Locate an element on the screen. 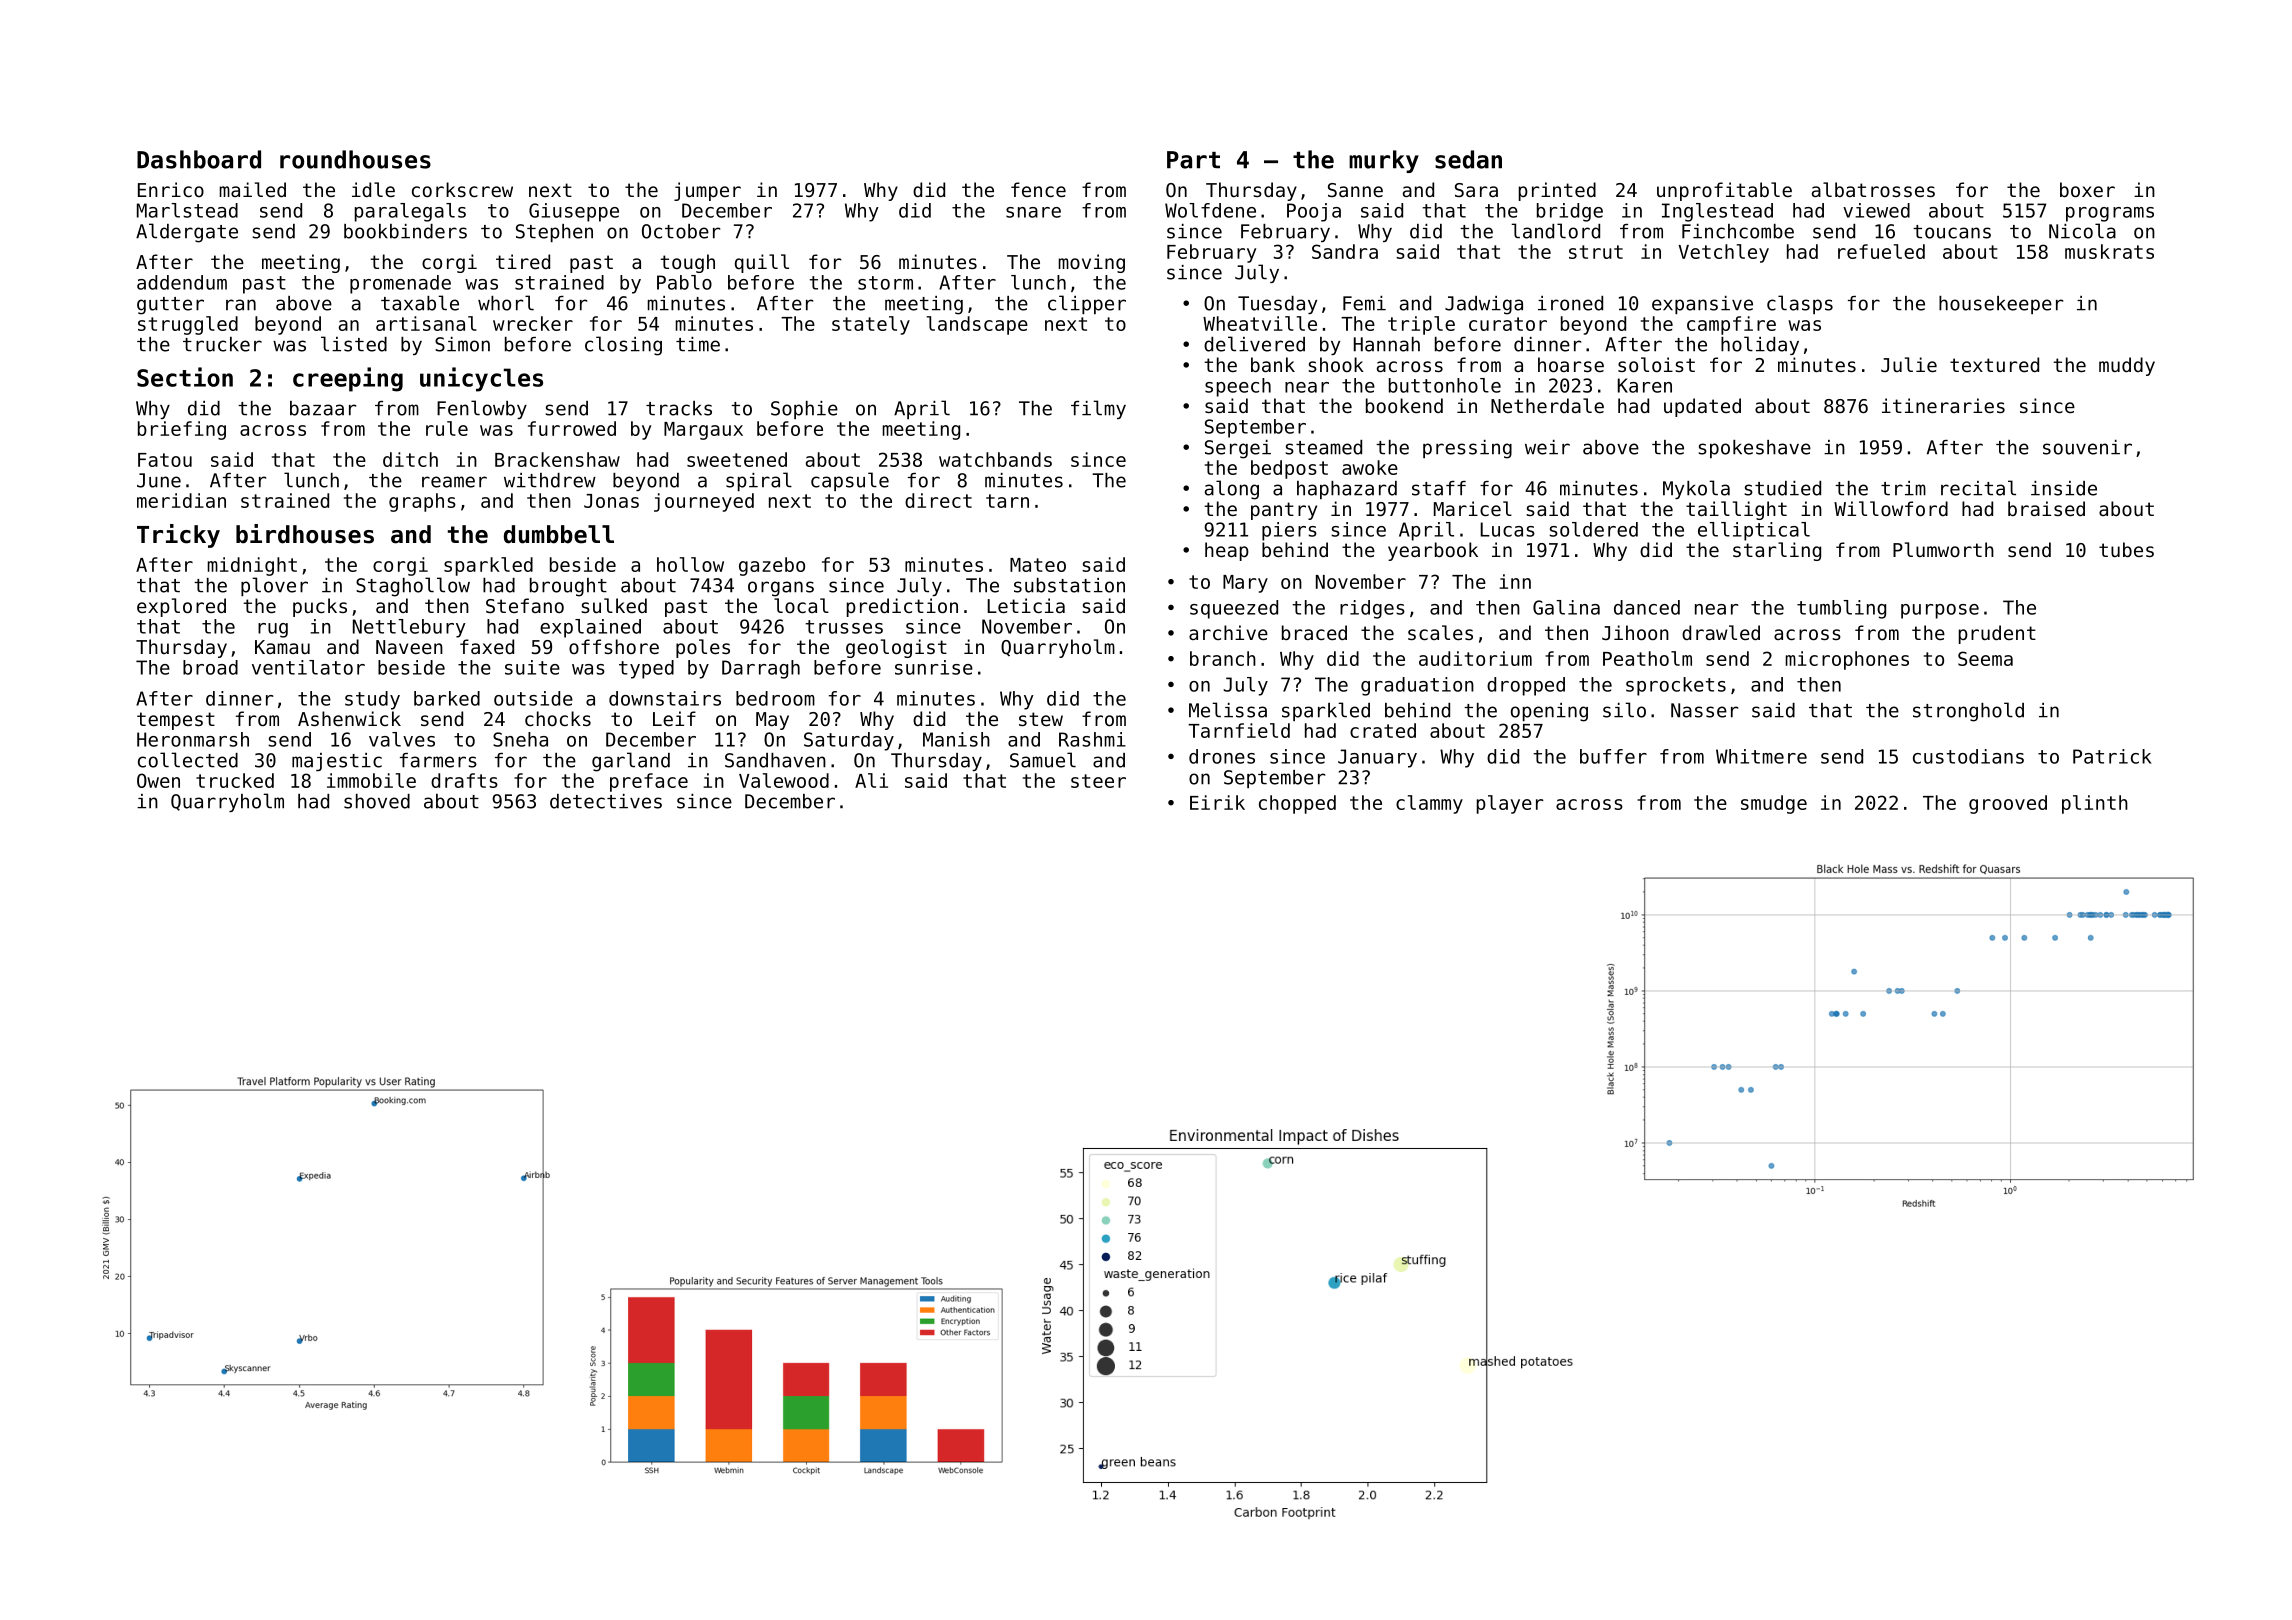 This screenshot has height=1620, width=2292. Stephen is located at coordinates (554, 233).
